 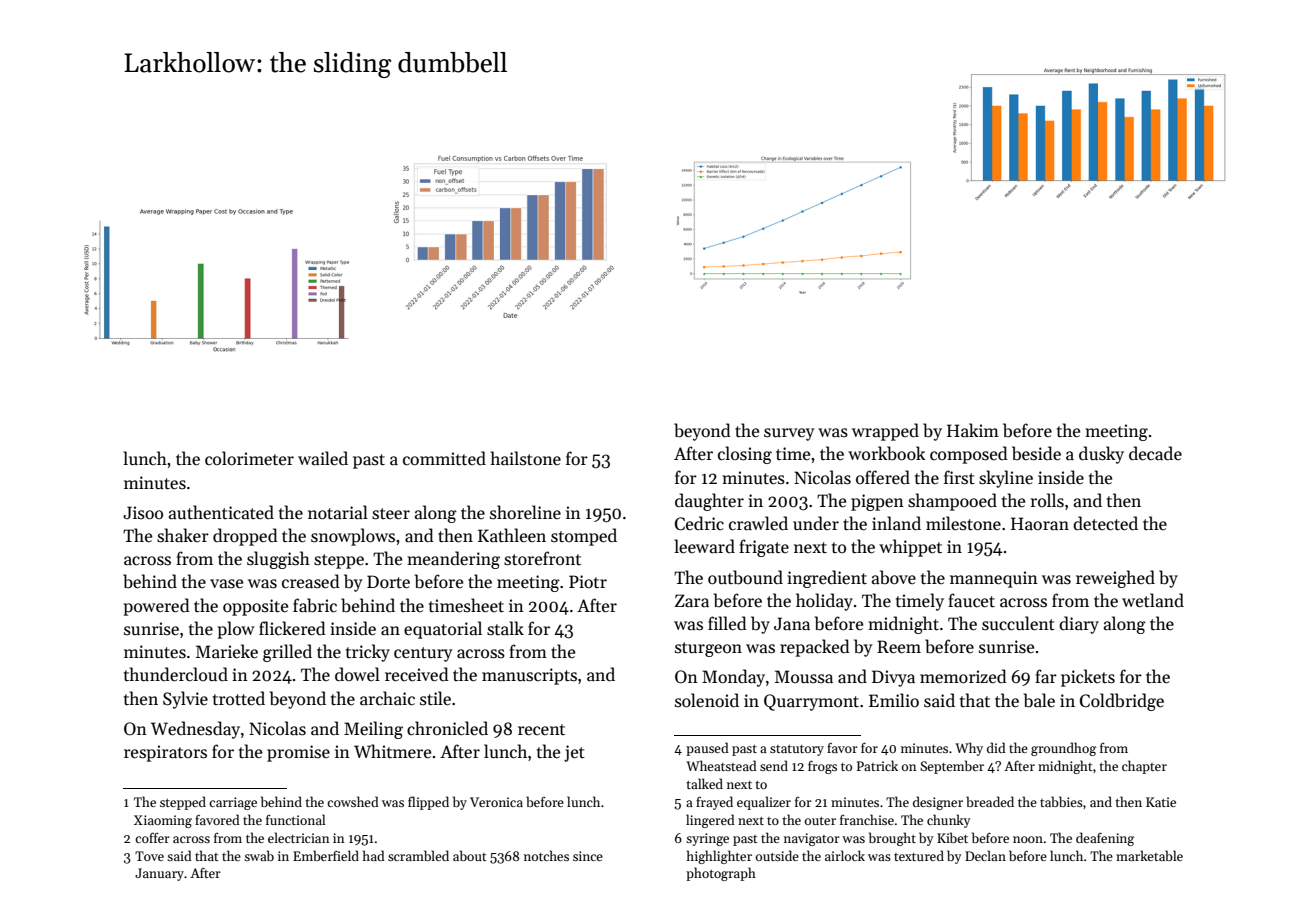 What do you see at coordinates (143, 513) in the screenshot?
I see `Jisoo` at bounding box center [143, 513].
